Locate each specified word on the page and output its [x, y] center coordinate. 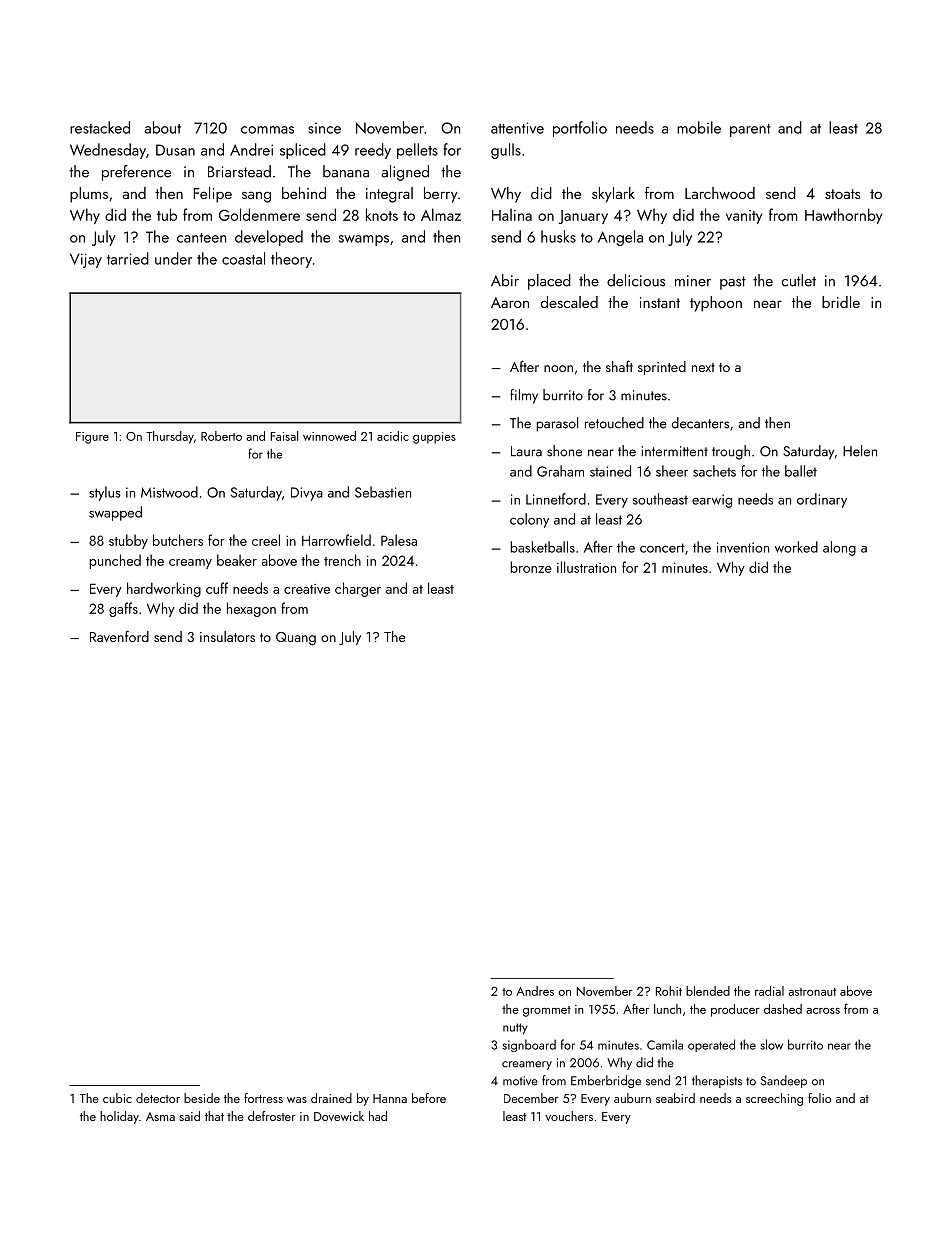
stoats [842, 194]
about [163, 127]
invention [743, 547]
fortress [263, 1098]
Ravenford [119, 636]
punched [115, 561]
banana [346, 171]
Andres [535, 991]
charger [358, 589]
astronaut [812, 992]
